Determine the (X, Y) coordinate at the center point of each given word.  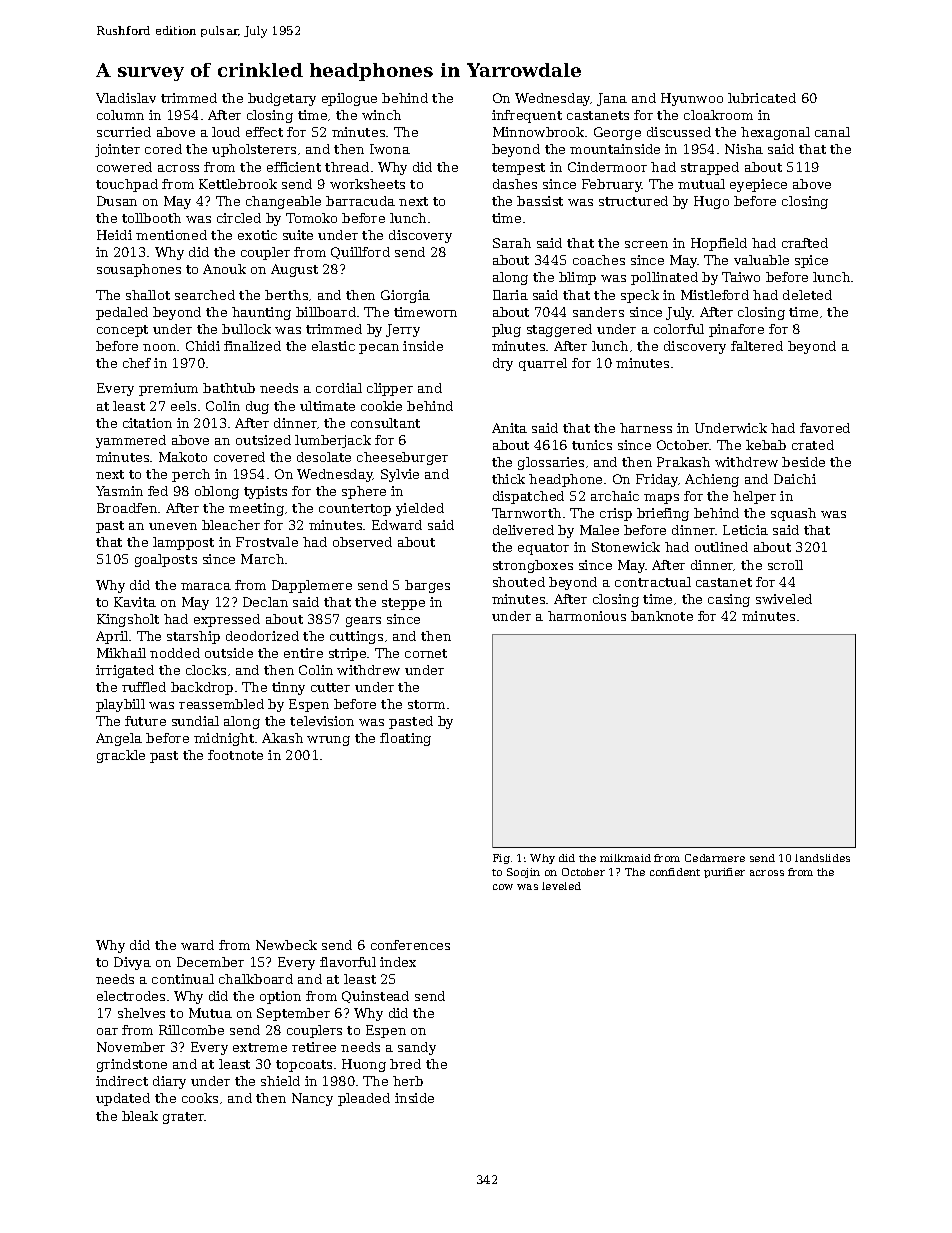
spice (811, 261)
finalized (252, 346)
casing (729, 600)
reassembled (221, 704)
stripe (347, 654)
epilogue (349, 99)
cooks (200, 1098)
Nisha (744, 149)
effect (264, 132)
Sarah (512, 243)
